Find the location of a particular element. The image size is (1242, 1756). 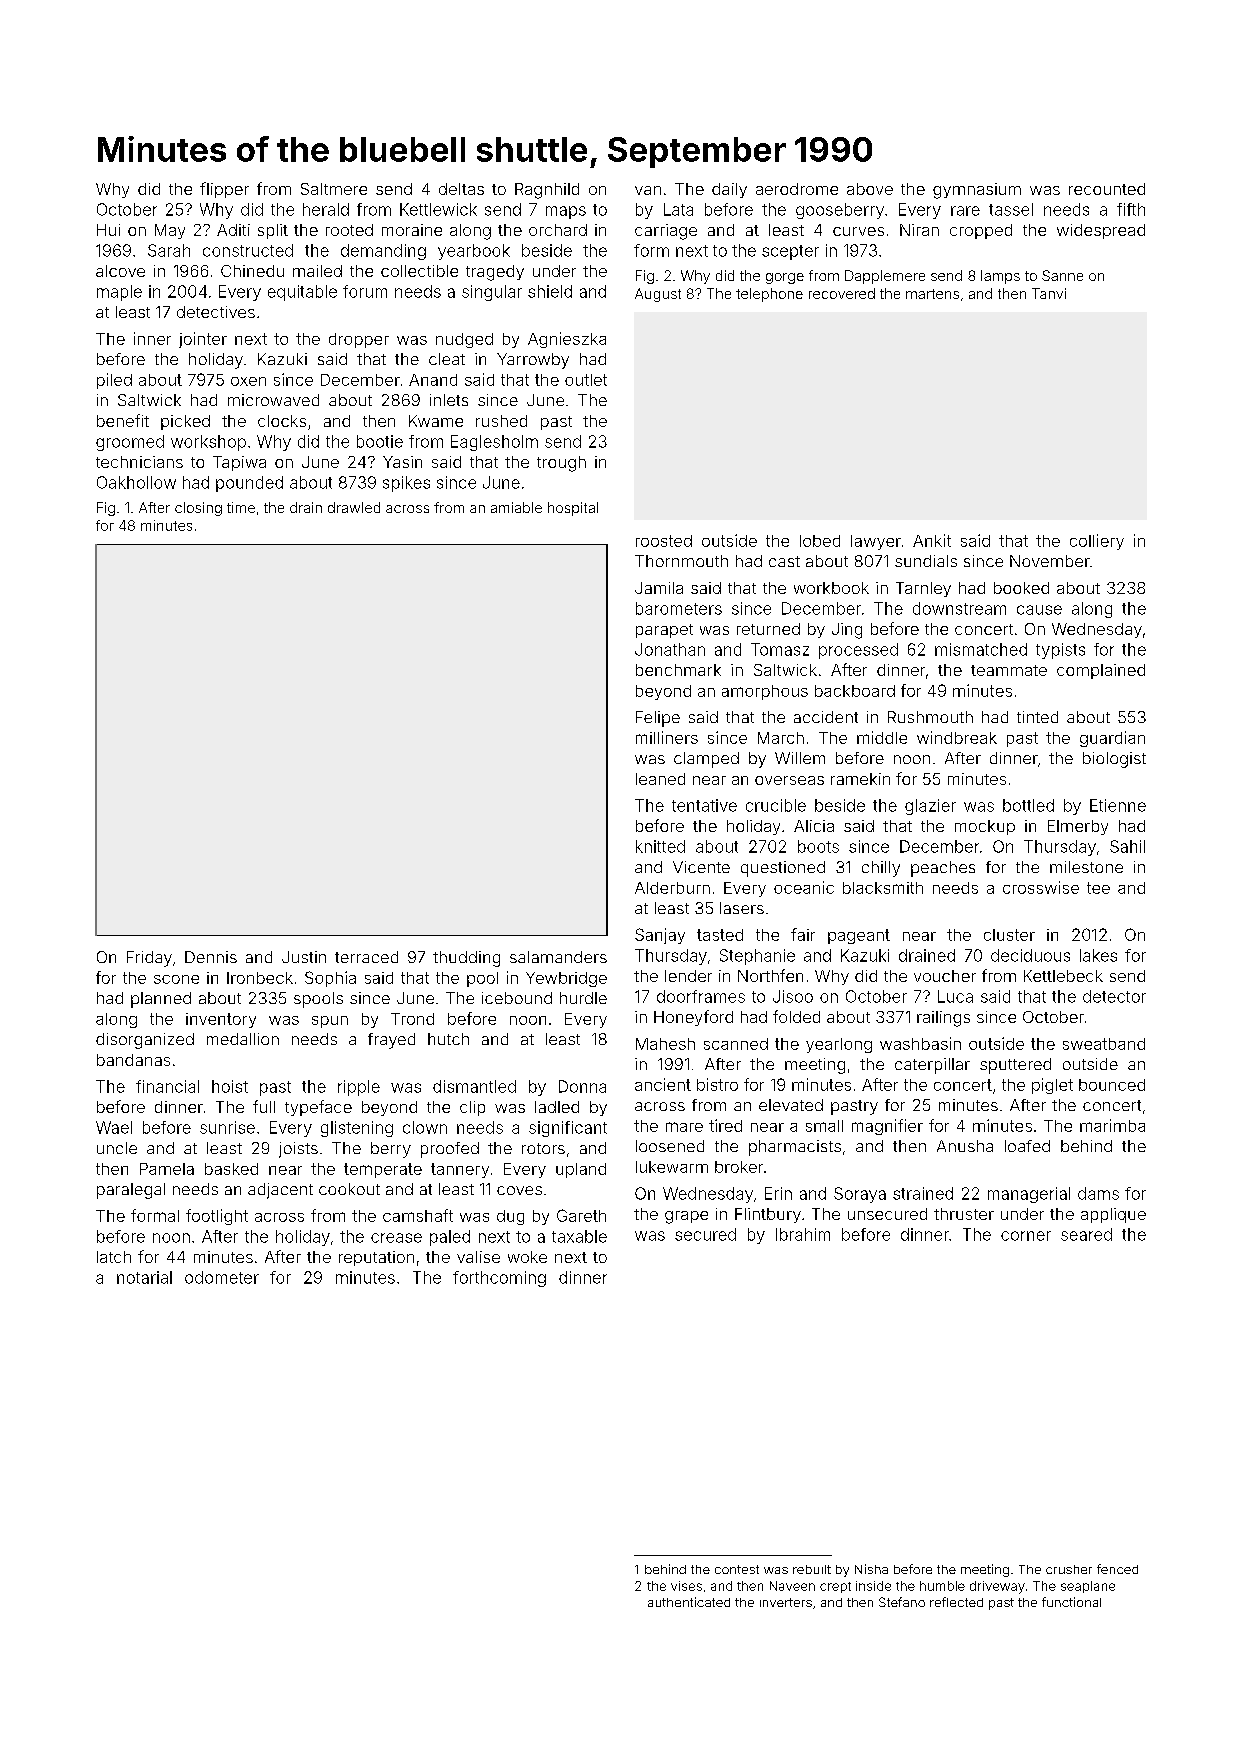

Tarnley is located at coordinates (923, 589).
